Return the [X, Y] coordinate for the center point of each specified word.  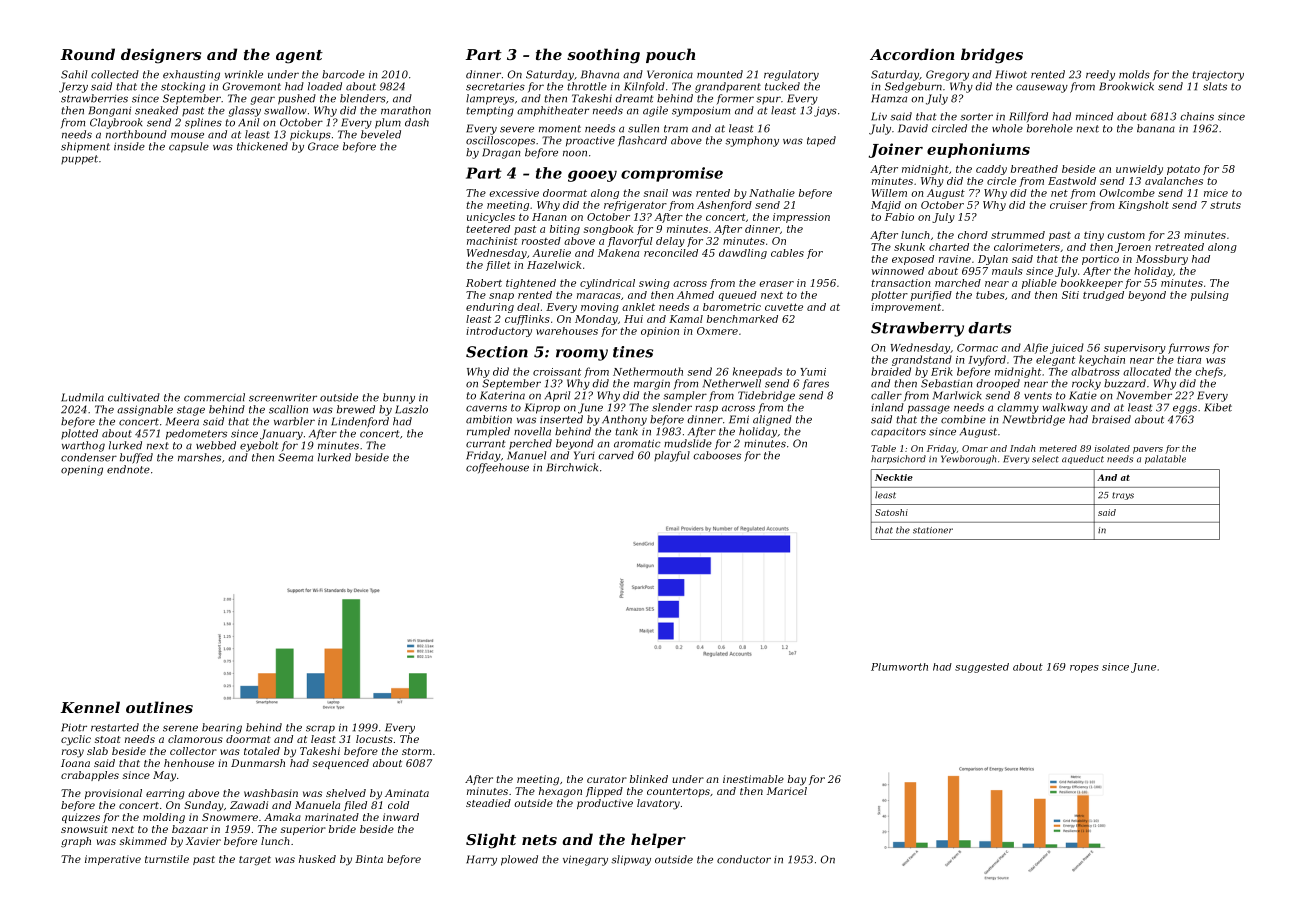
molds [1134, 74]
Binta [369, 859]
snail [656, 193]
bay [797, 780]
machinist [492, 241]
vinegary [585, 860]
